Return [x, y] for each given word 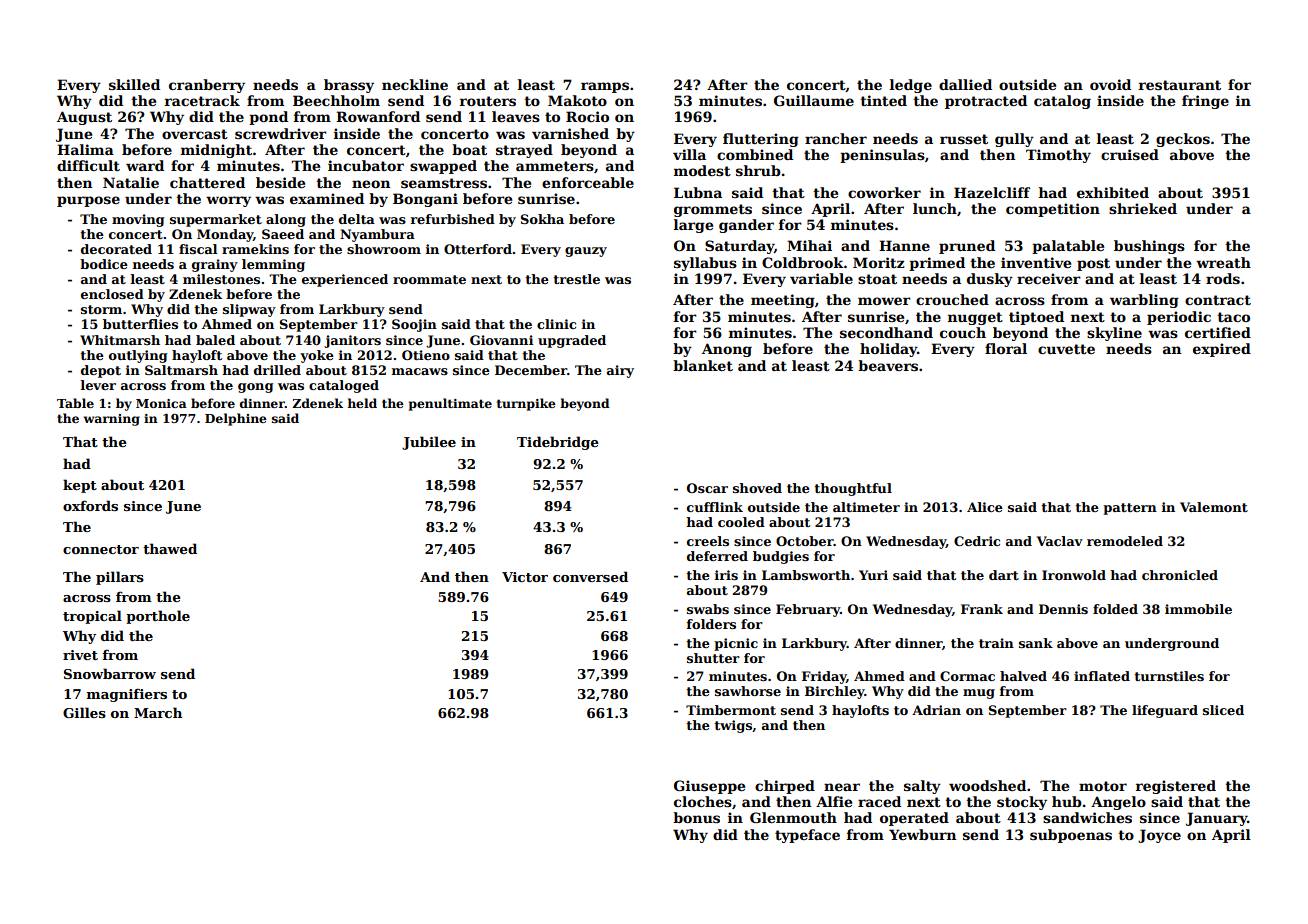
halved [1023, 676]
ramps [605, 87]
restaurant [1180, 85]
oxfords [90, 505]
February [808, 610]
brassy [349, 86]
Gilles [84, 712]
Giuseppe [709, 787]
